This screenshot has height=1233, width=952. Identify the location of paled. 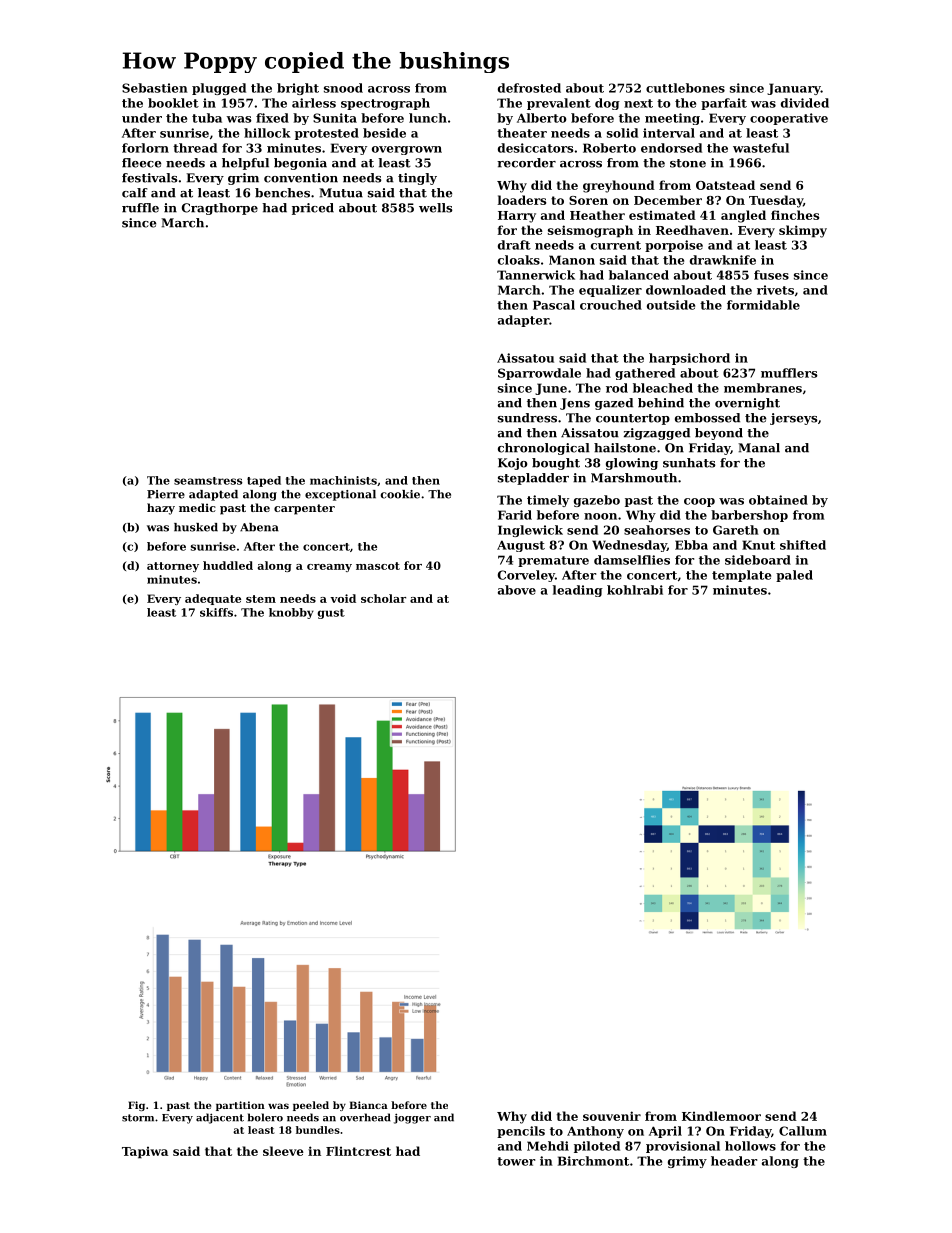
(794, 576).
